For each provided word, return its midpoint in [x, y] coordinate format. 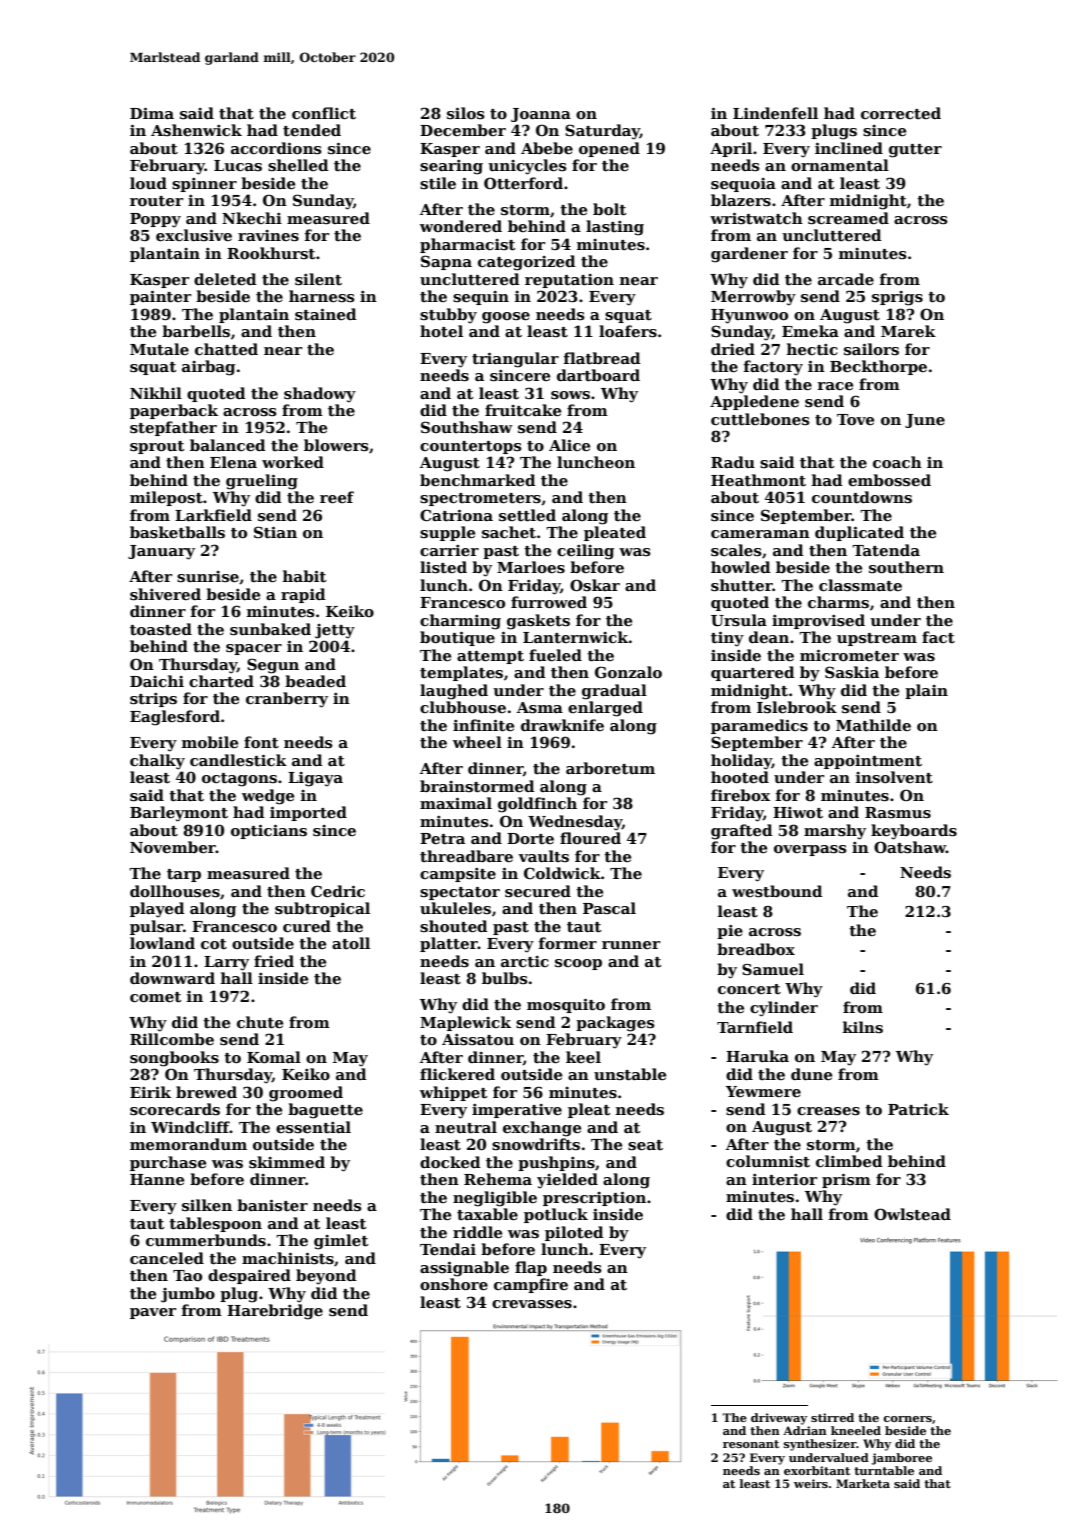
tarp [184, 875]
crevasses [532, 1304]
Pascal [609, 908]
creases [828, 1111]
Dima [152, 113]
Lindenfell [775, 113]
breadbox [756, 949]
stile [438, 183]
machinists [288, 1258]
